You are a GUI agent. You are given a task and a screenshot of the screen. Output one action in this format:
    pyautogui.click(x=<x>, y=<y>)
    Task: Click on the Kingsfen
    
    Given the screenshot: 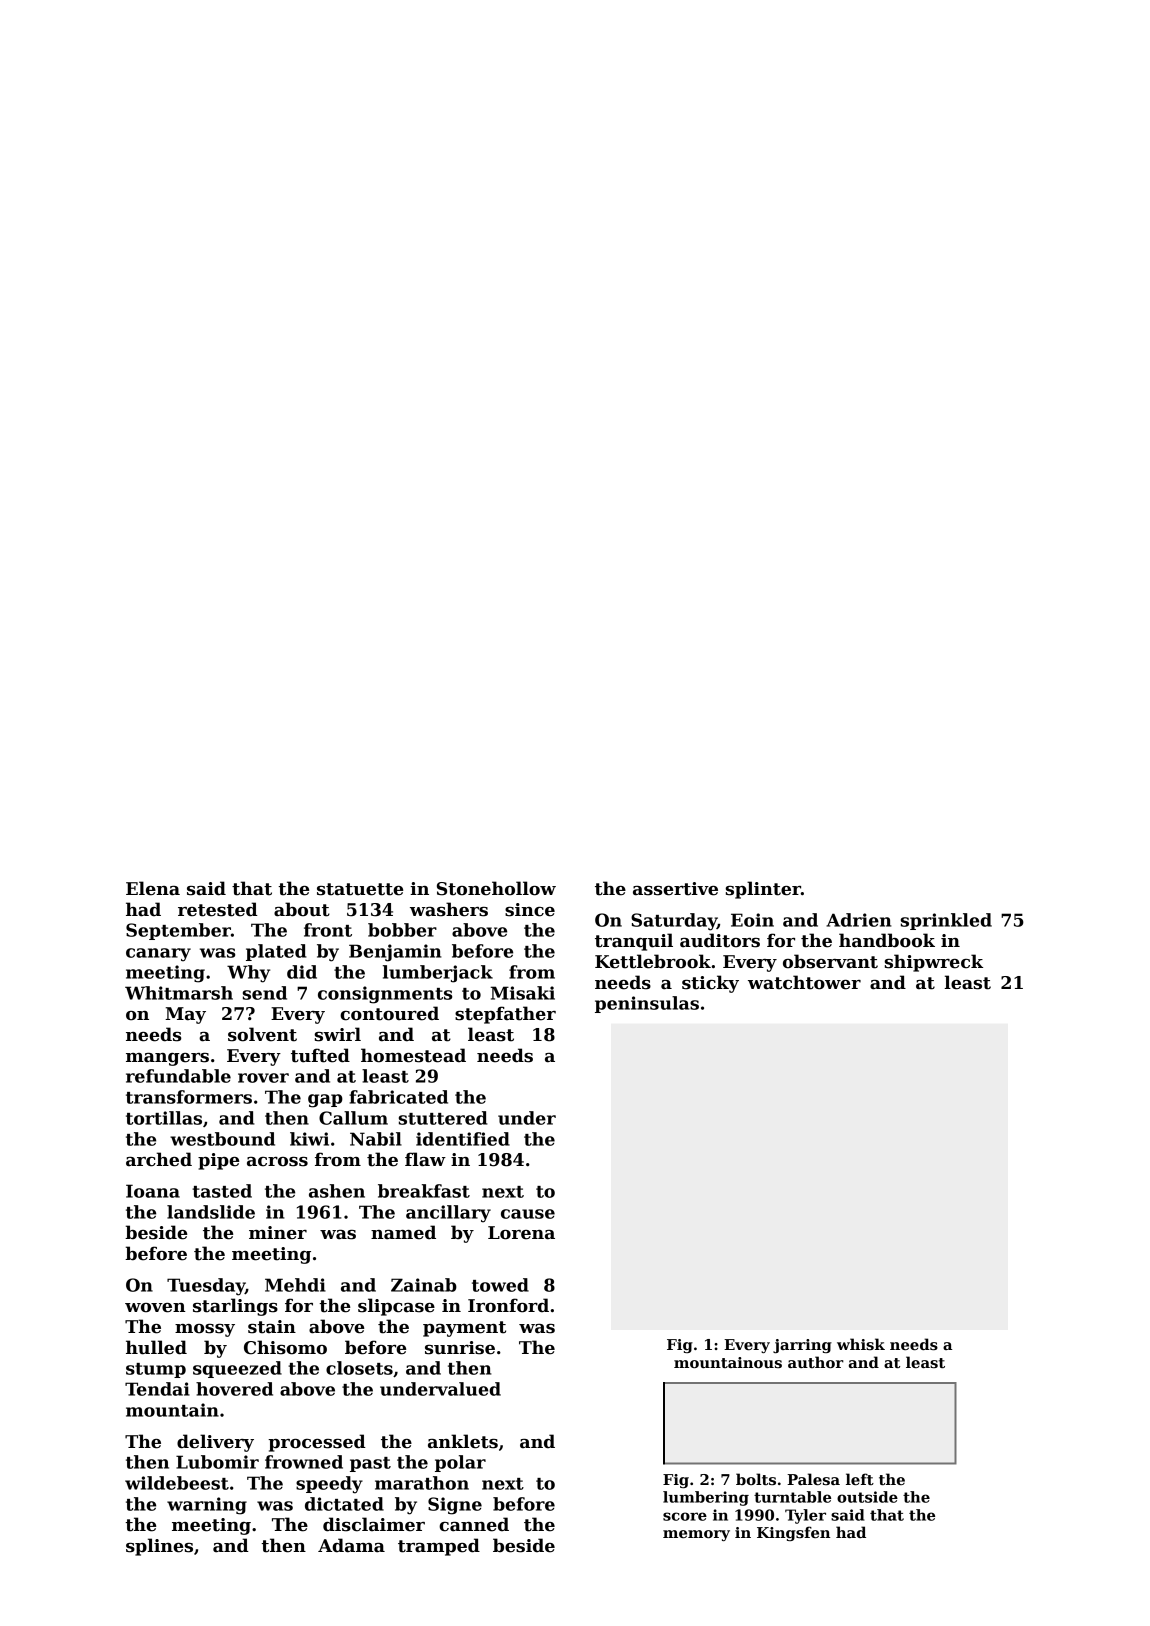 What is the action you would take?
    pyautogui.click(x=793, y=1533)
